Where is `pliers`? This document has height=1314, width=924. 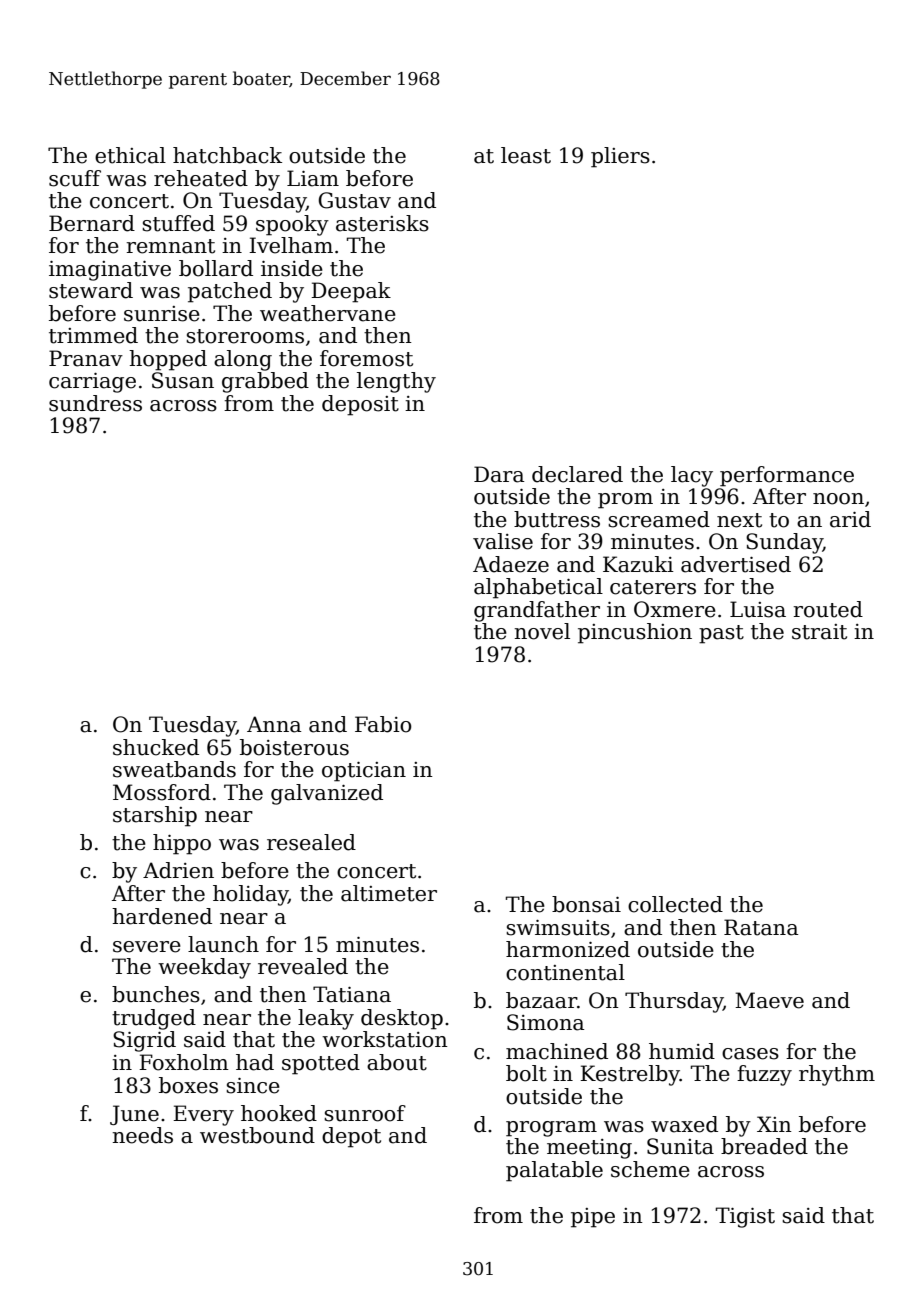 pliers is located at coordinates (620, 157).
